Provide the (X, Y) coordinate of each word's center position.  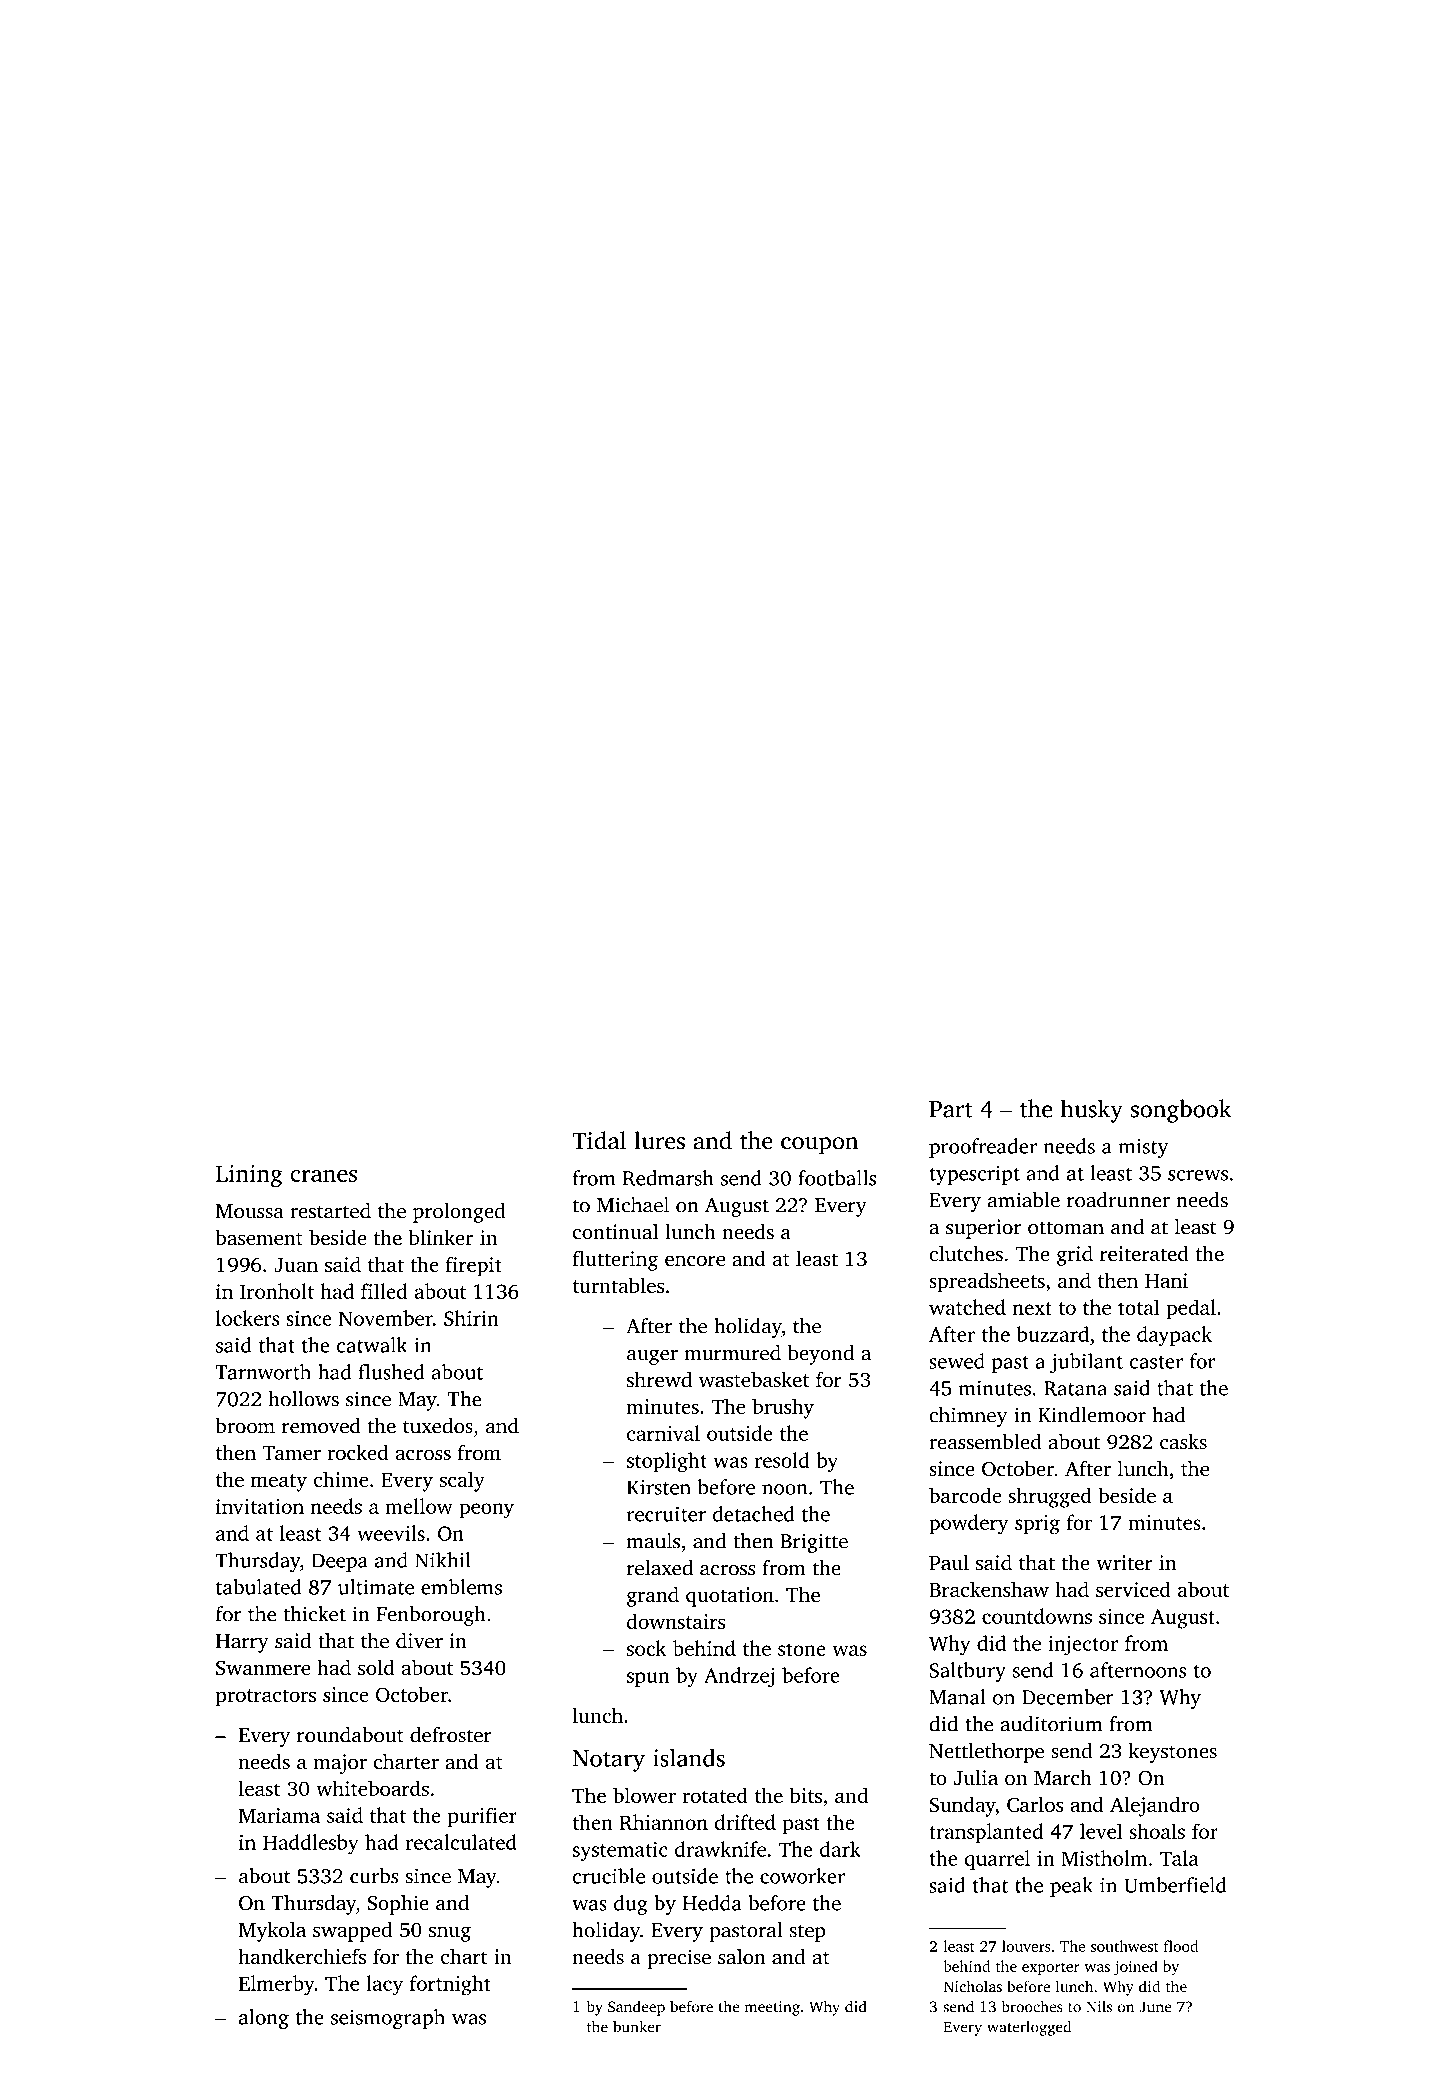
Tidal (599, 1140)
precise (679, 1959)
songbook (1181, 1111)
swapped (352, 1931)
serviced (1133, 1589)
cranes (323, 1176)
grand (653, 1596)
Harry (242, 1643)
